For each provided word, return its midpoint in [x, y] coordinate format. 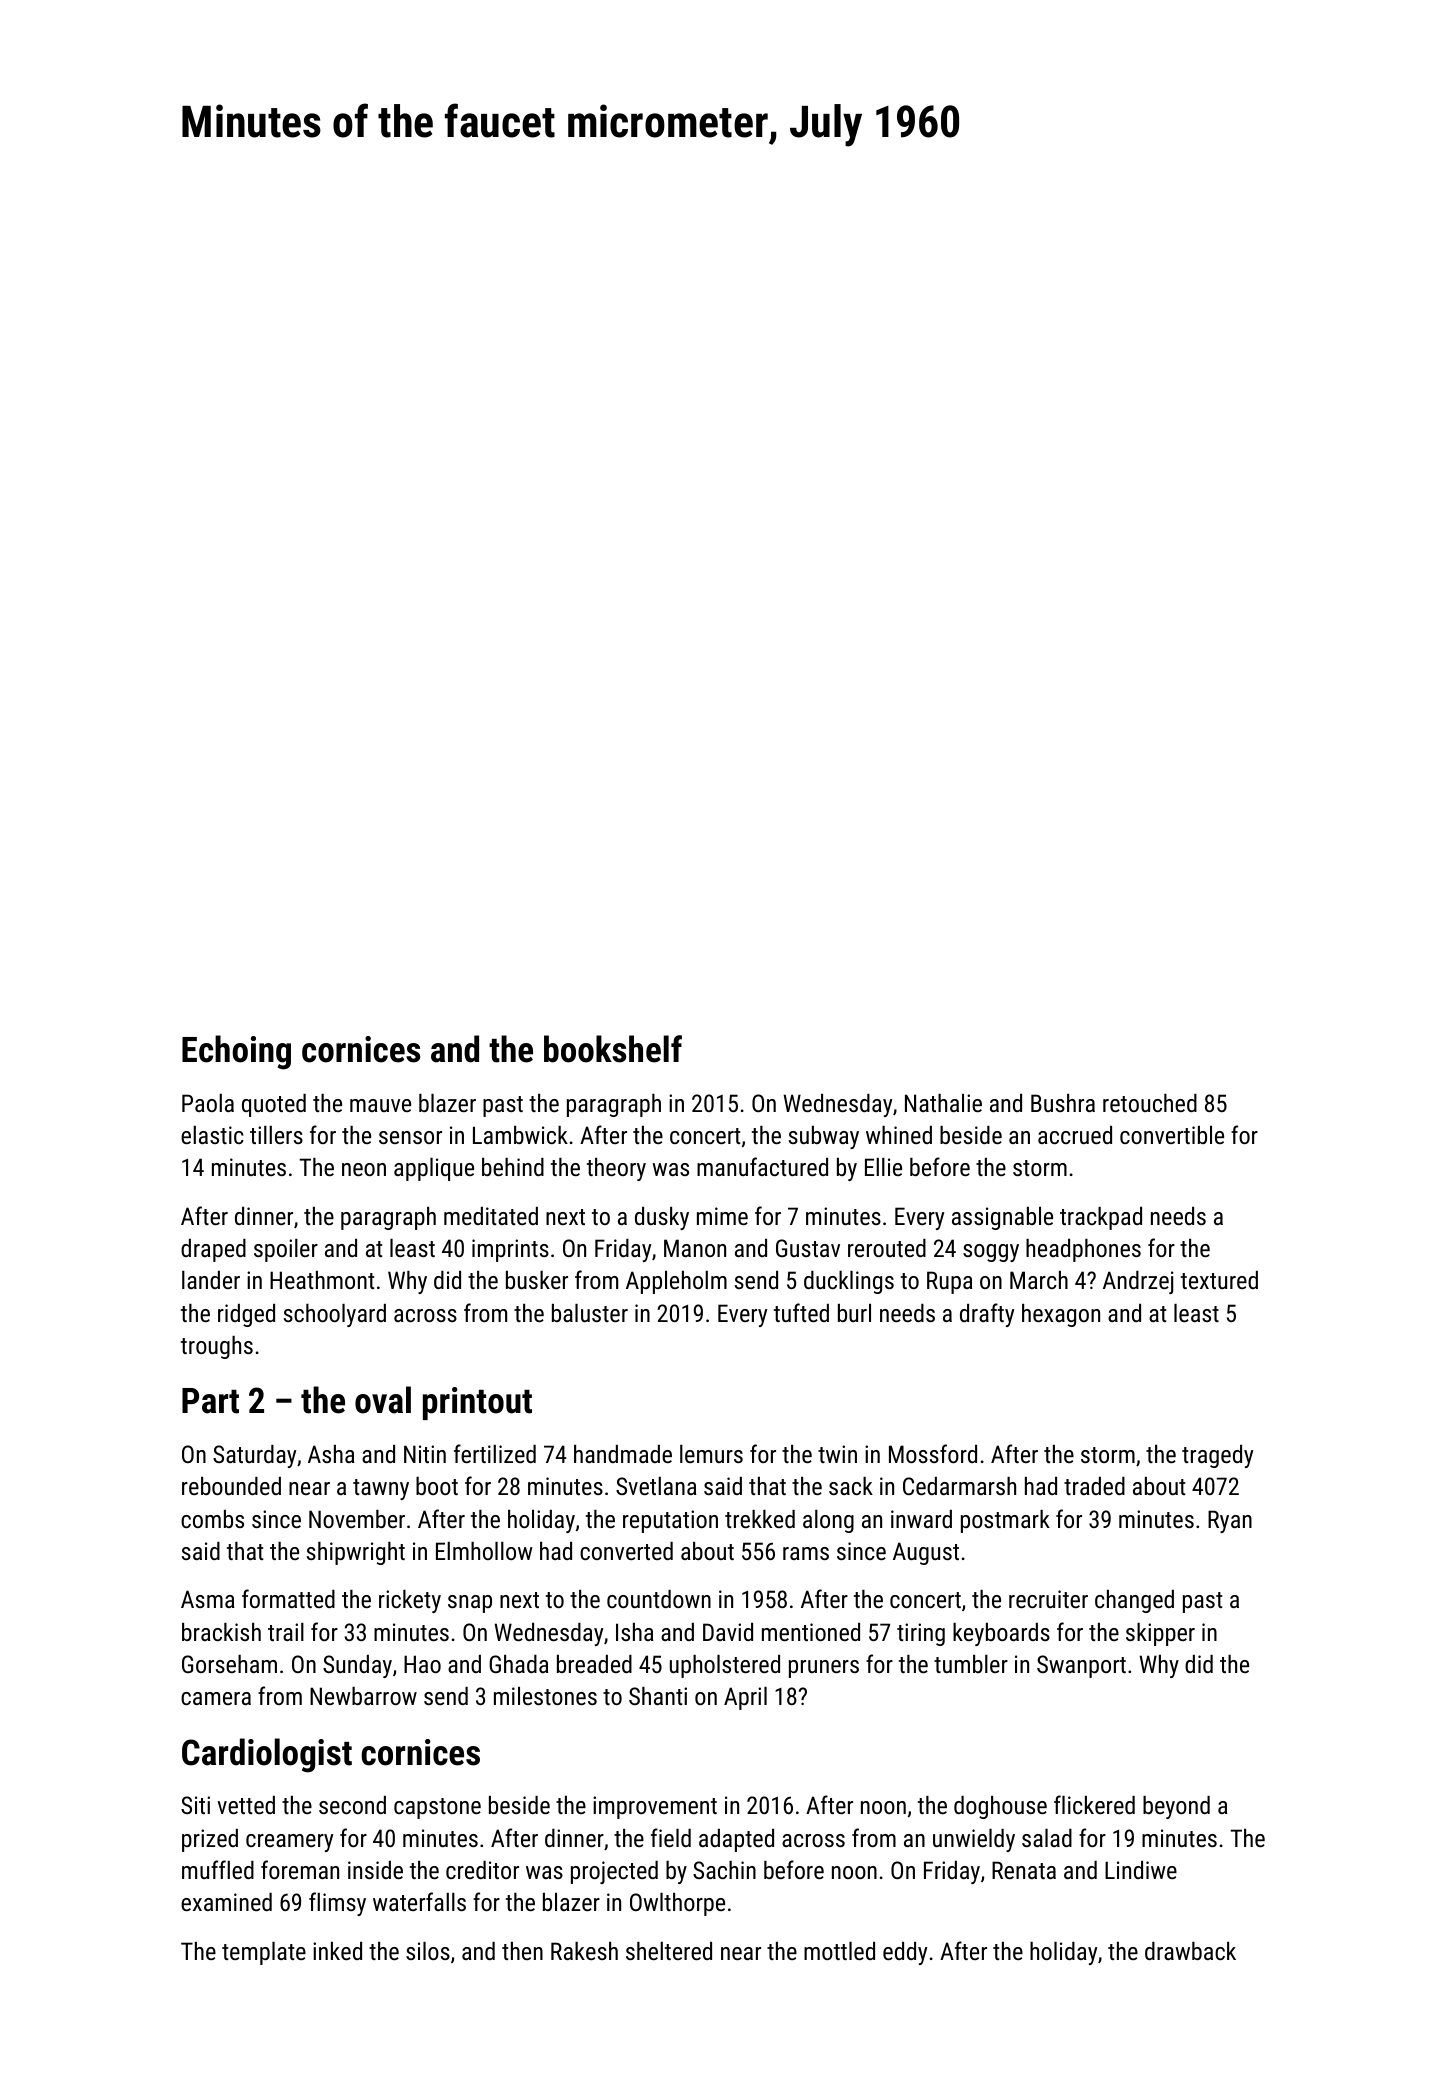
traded [1094, 1486]
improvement [655, 1807]
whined [899, 1135]
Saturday [254, 1456]
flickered [1094, 1804]
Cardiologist [267, 1755]
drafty [987, 1315]
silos [428, 1951]
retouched [1150, 1103]
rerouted [887, 1248]
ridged [246, 1315]
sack [851, 1486]
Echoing [236, 1052]
